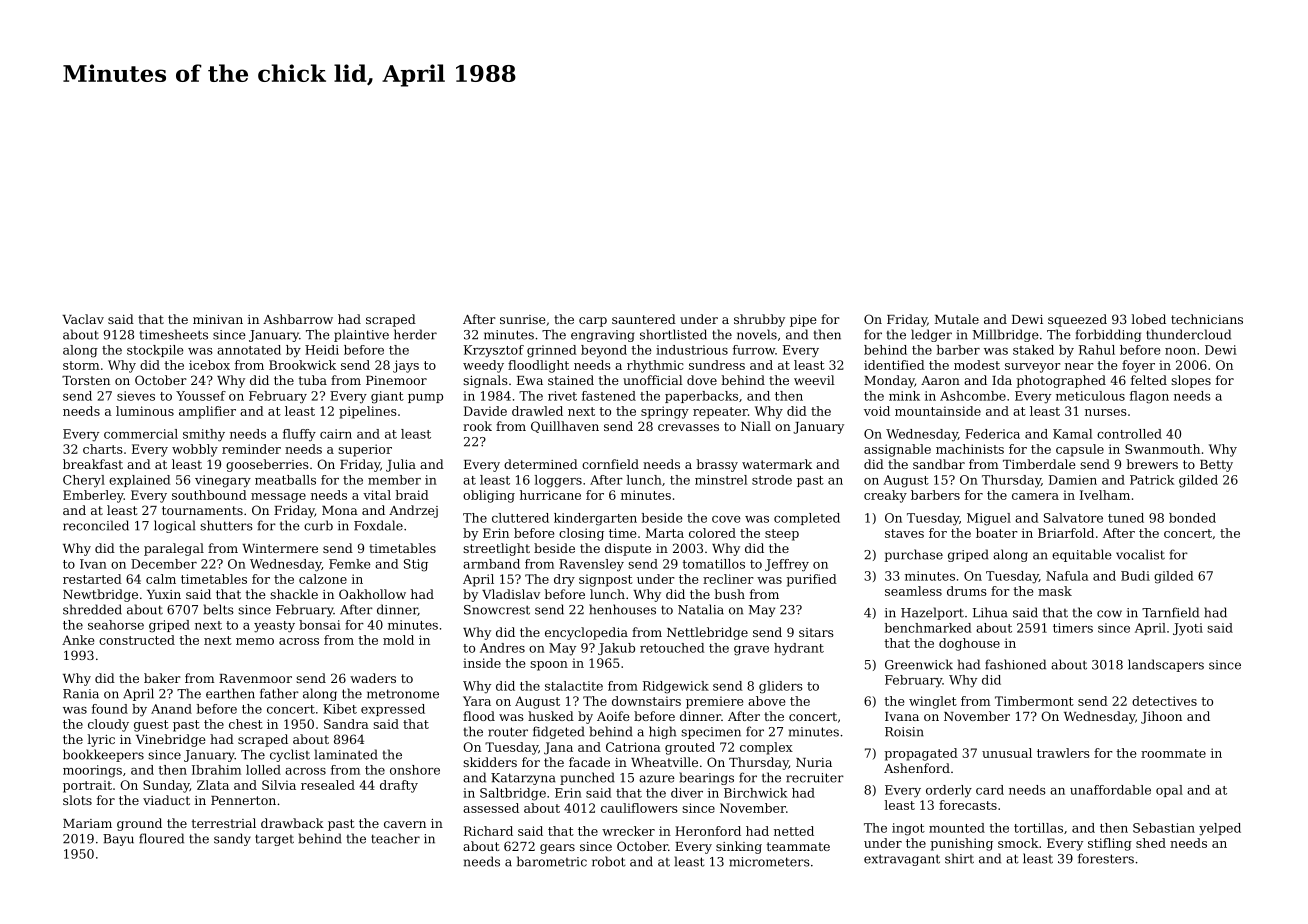  What do you see at coordinates (639, 808) in the page?
I see `cauliflowers` at bounding box center [639, 808].
